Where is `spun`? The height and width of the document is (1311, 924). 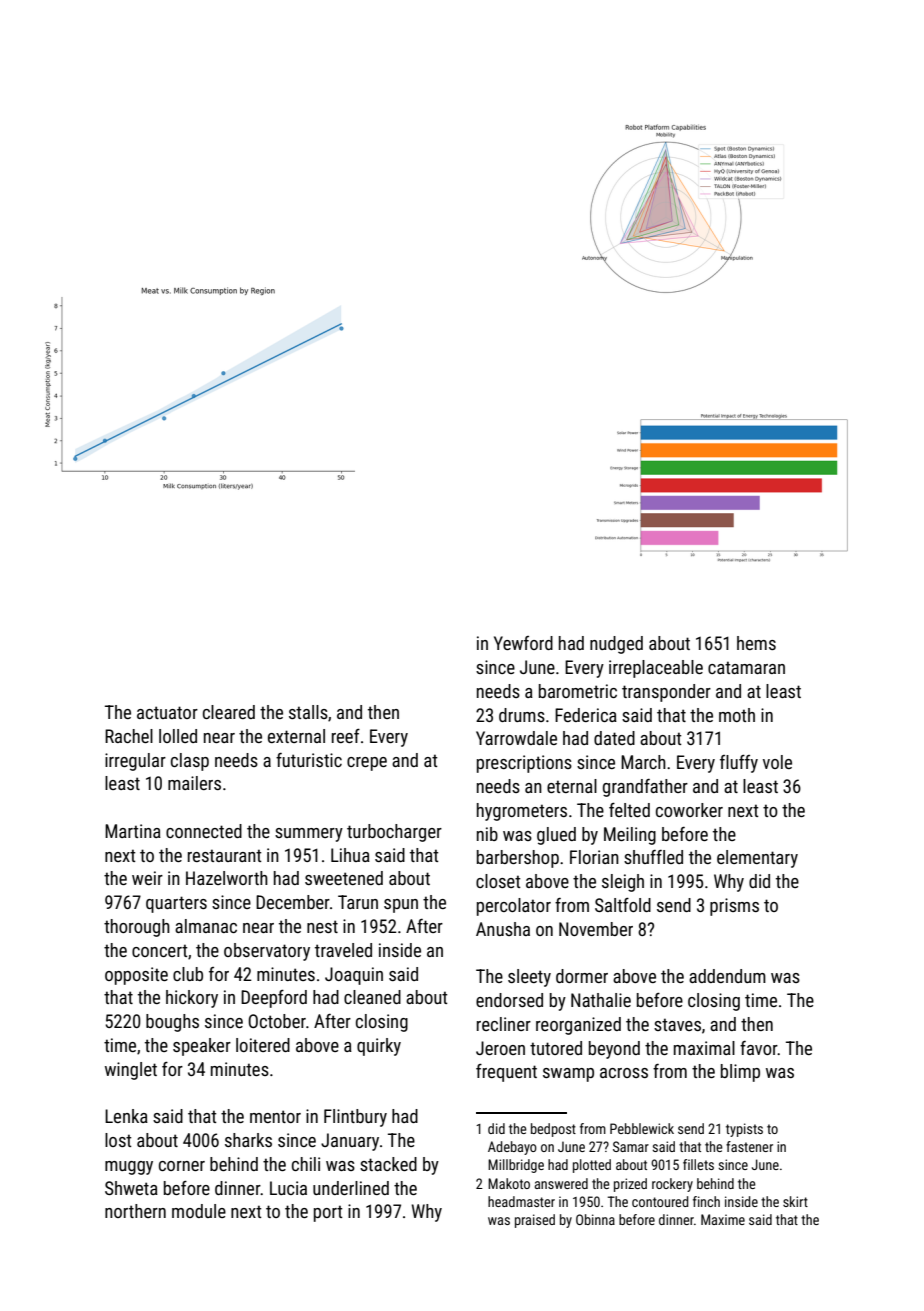
spun is located at coordinates (401, 906).
